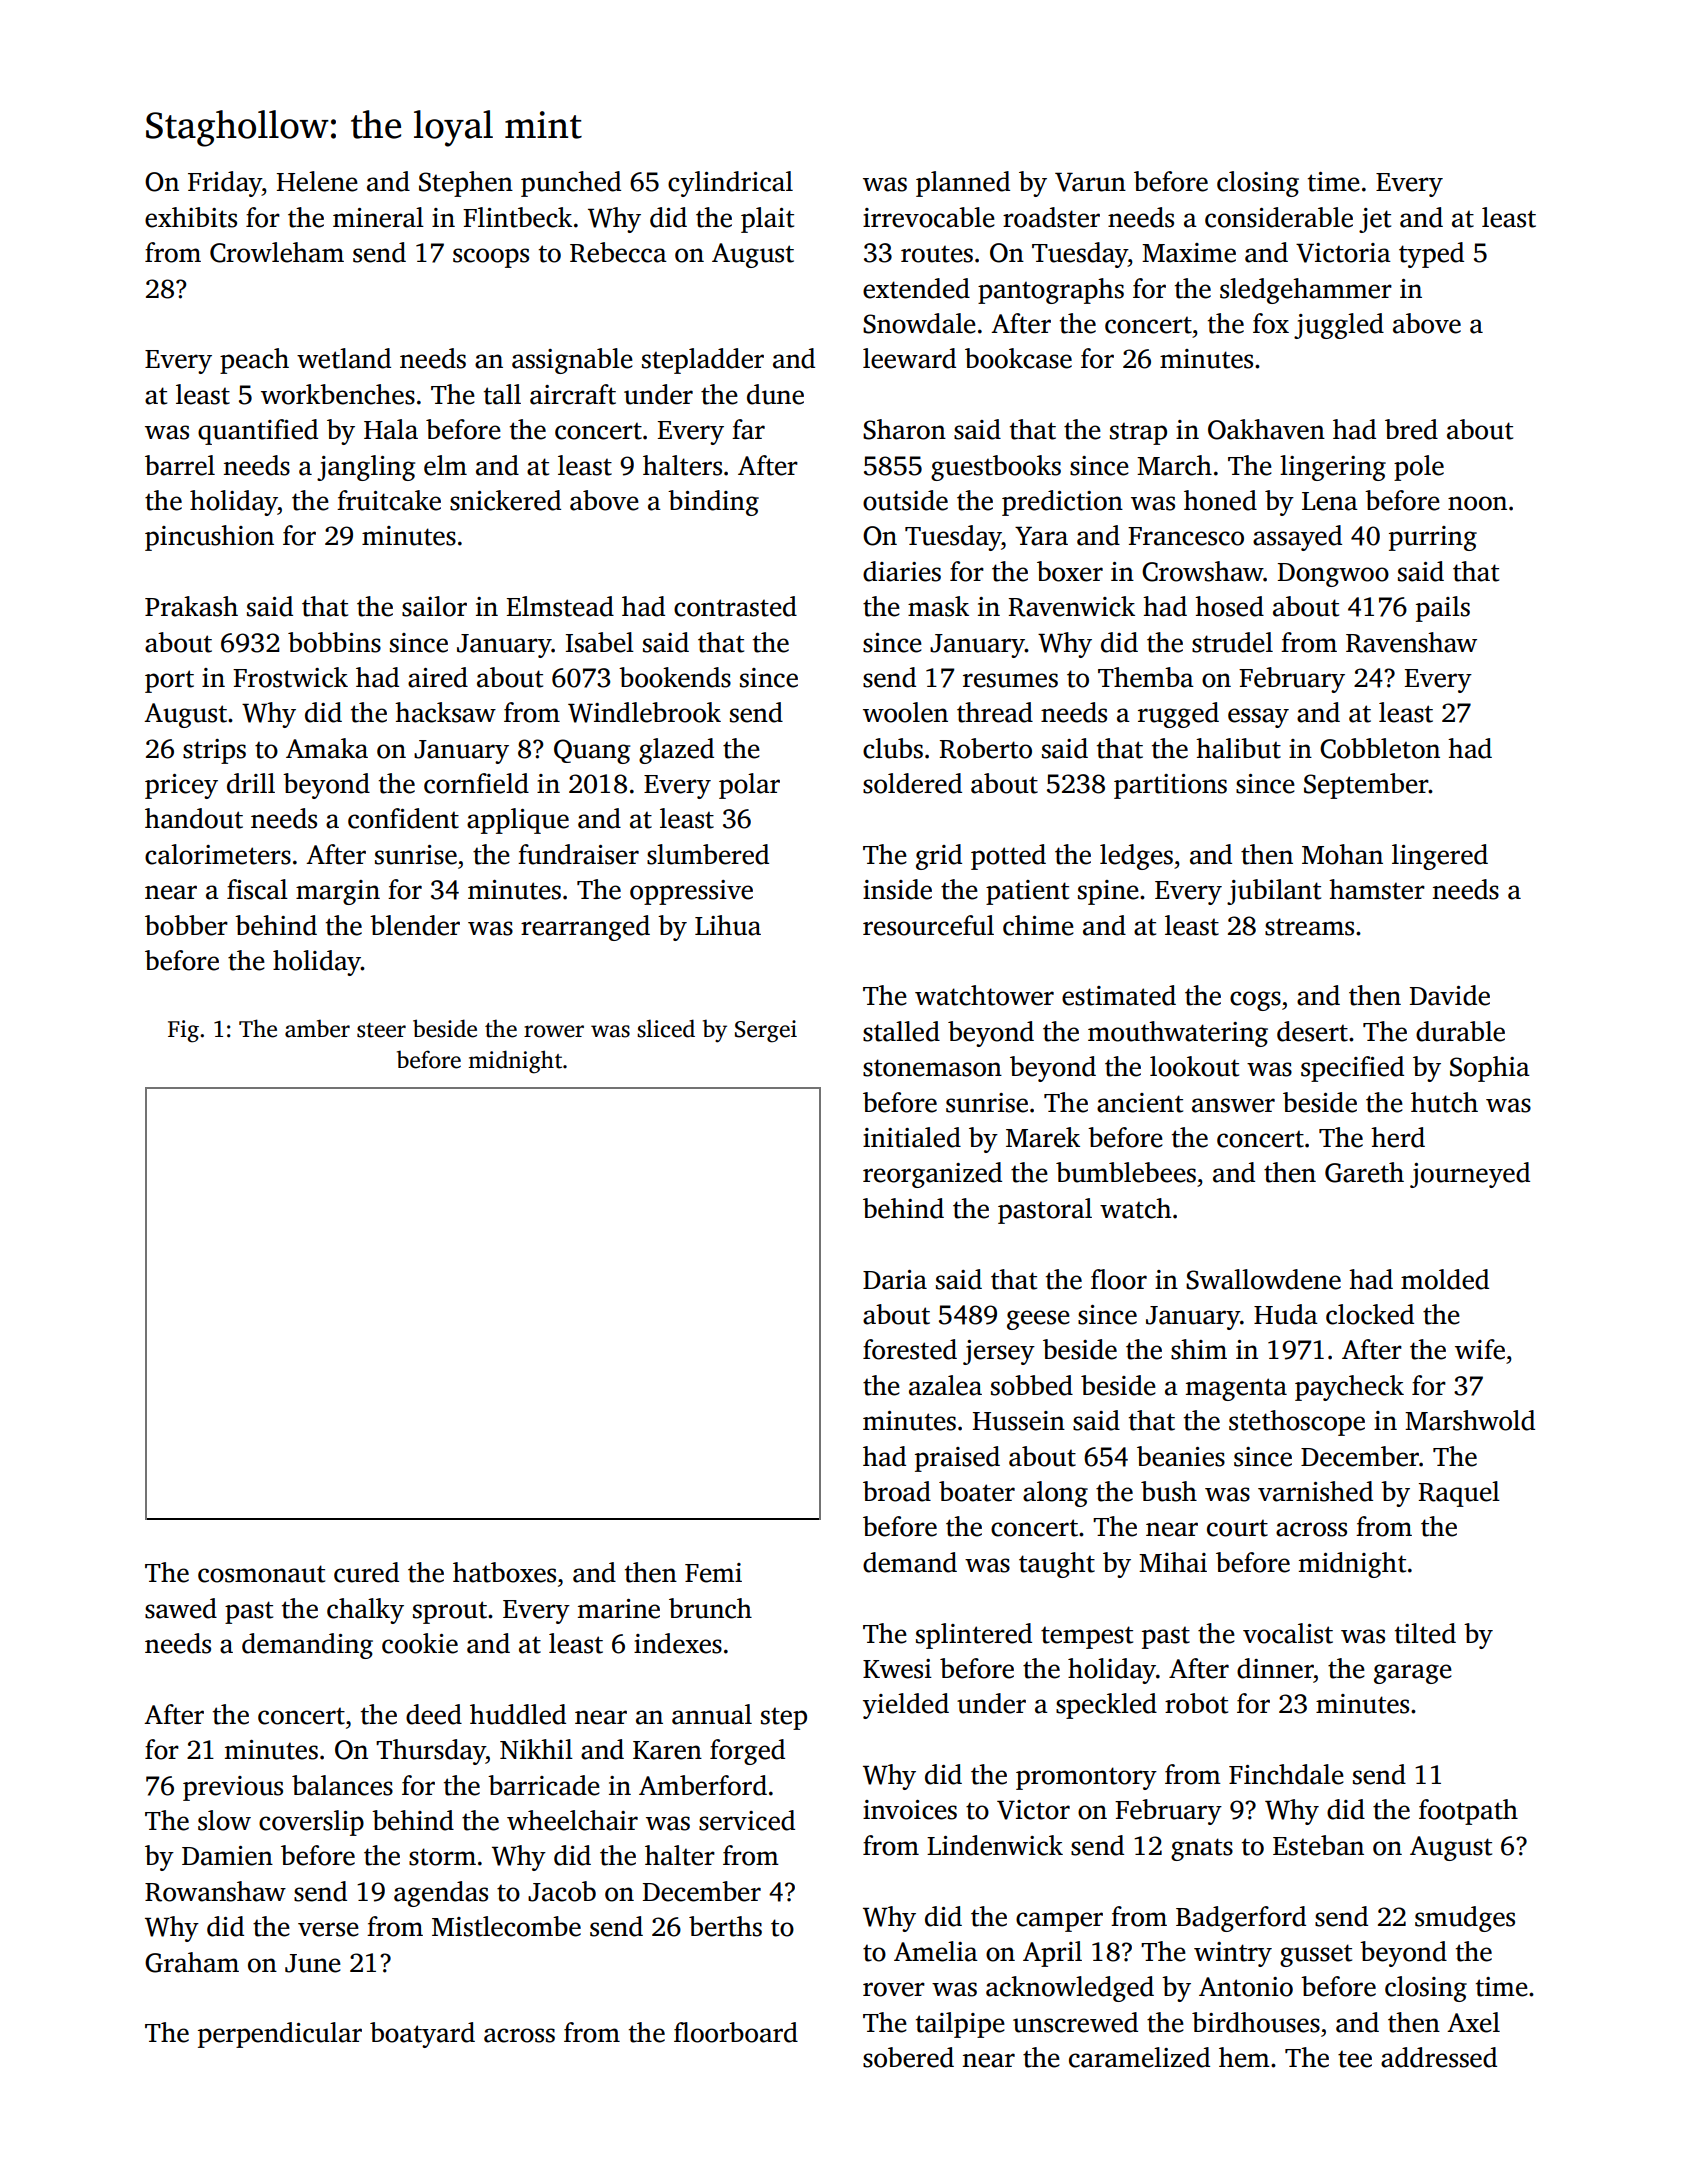  What do you see at coordinates (181, 1608) in the screenshot?
I see `sawed` at bounding box center [181, 1608].
